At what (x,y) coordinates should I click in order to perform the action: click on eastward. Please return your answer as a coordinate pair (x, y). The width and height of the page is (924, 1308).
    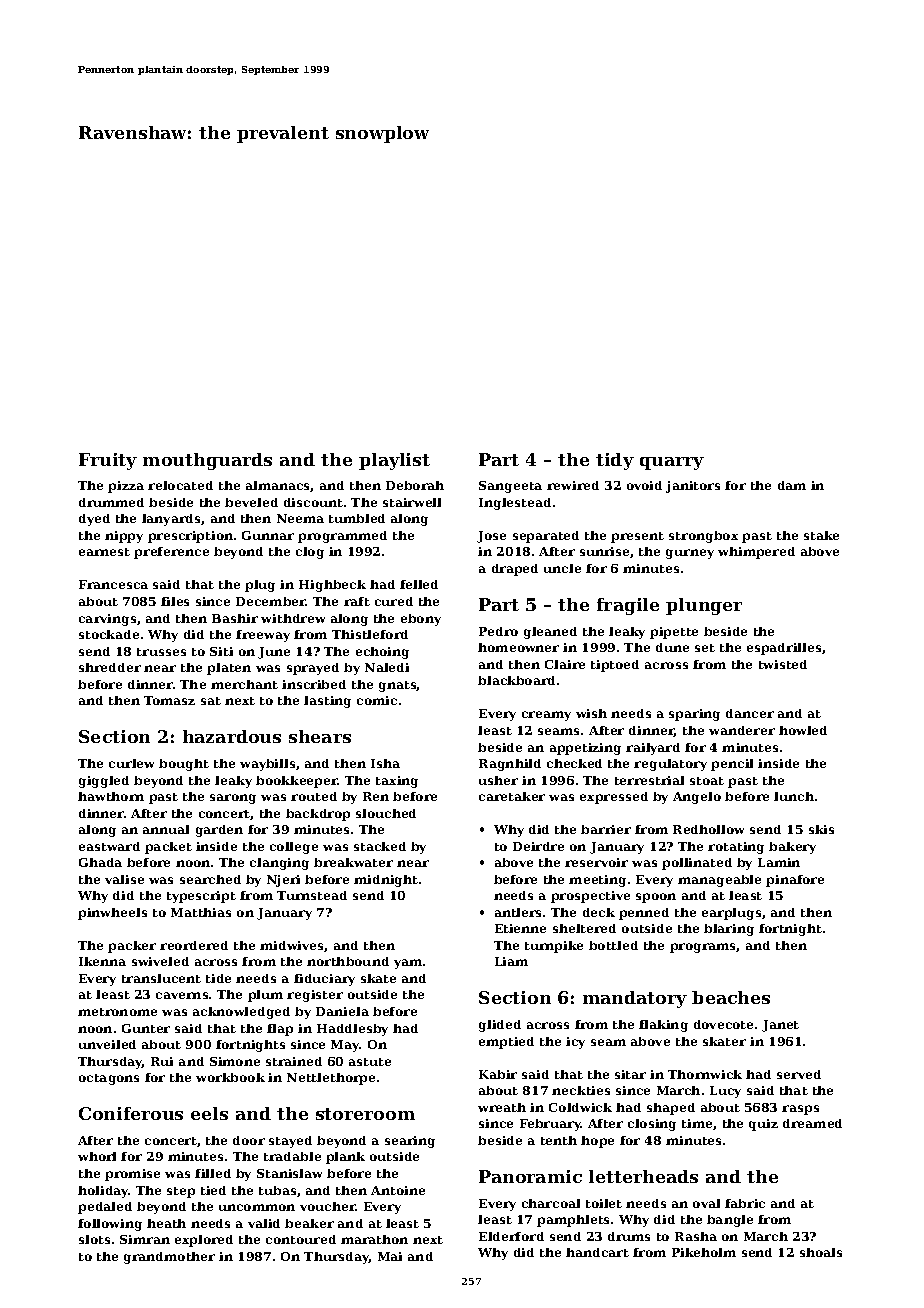
    Looking at the image, I should click on (109, 846).
